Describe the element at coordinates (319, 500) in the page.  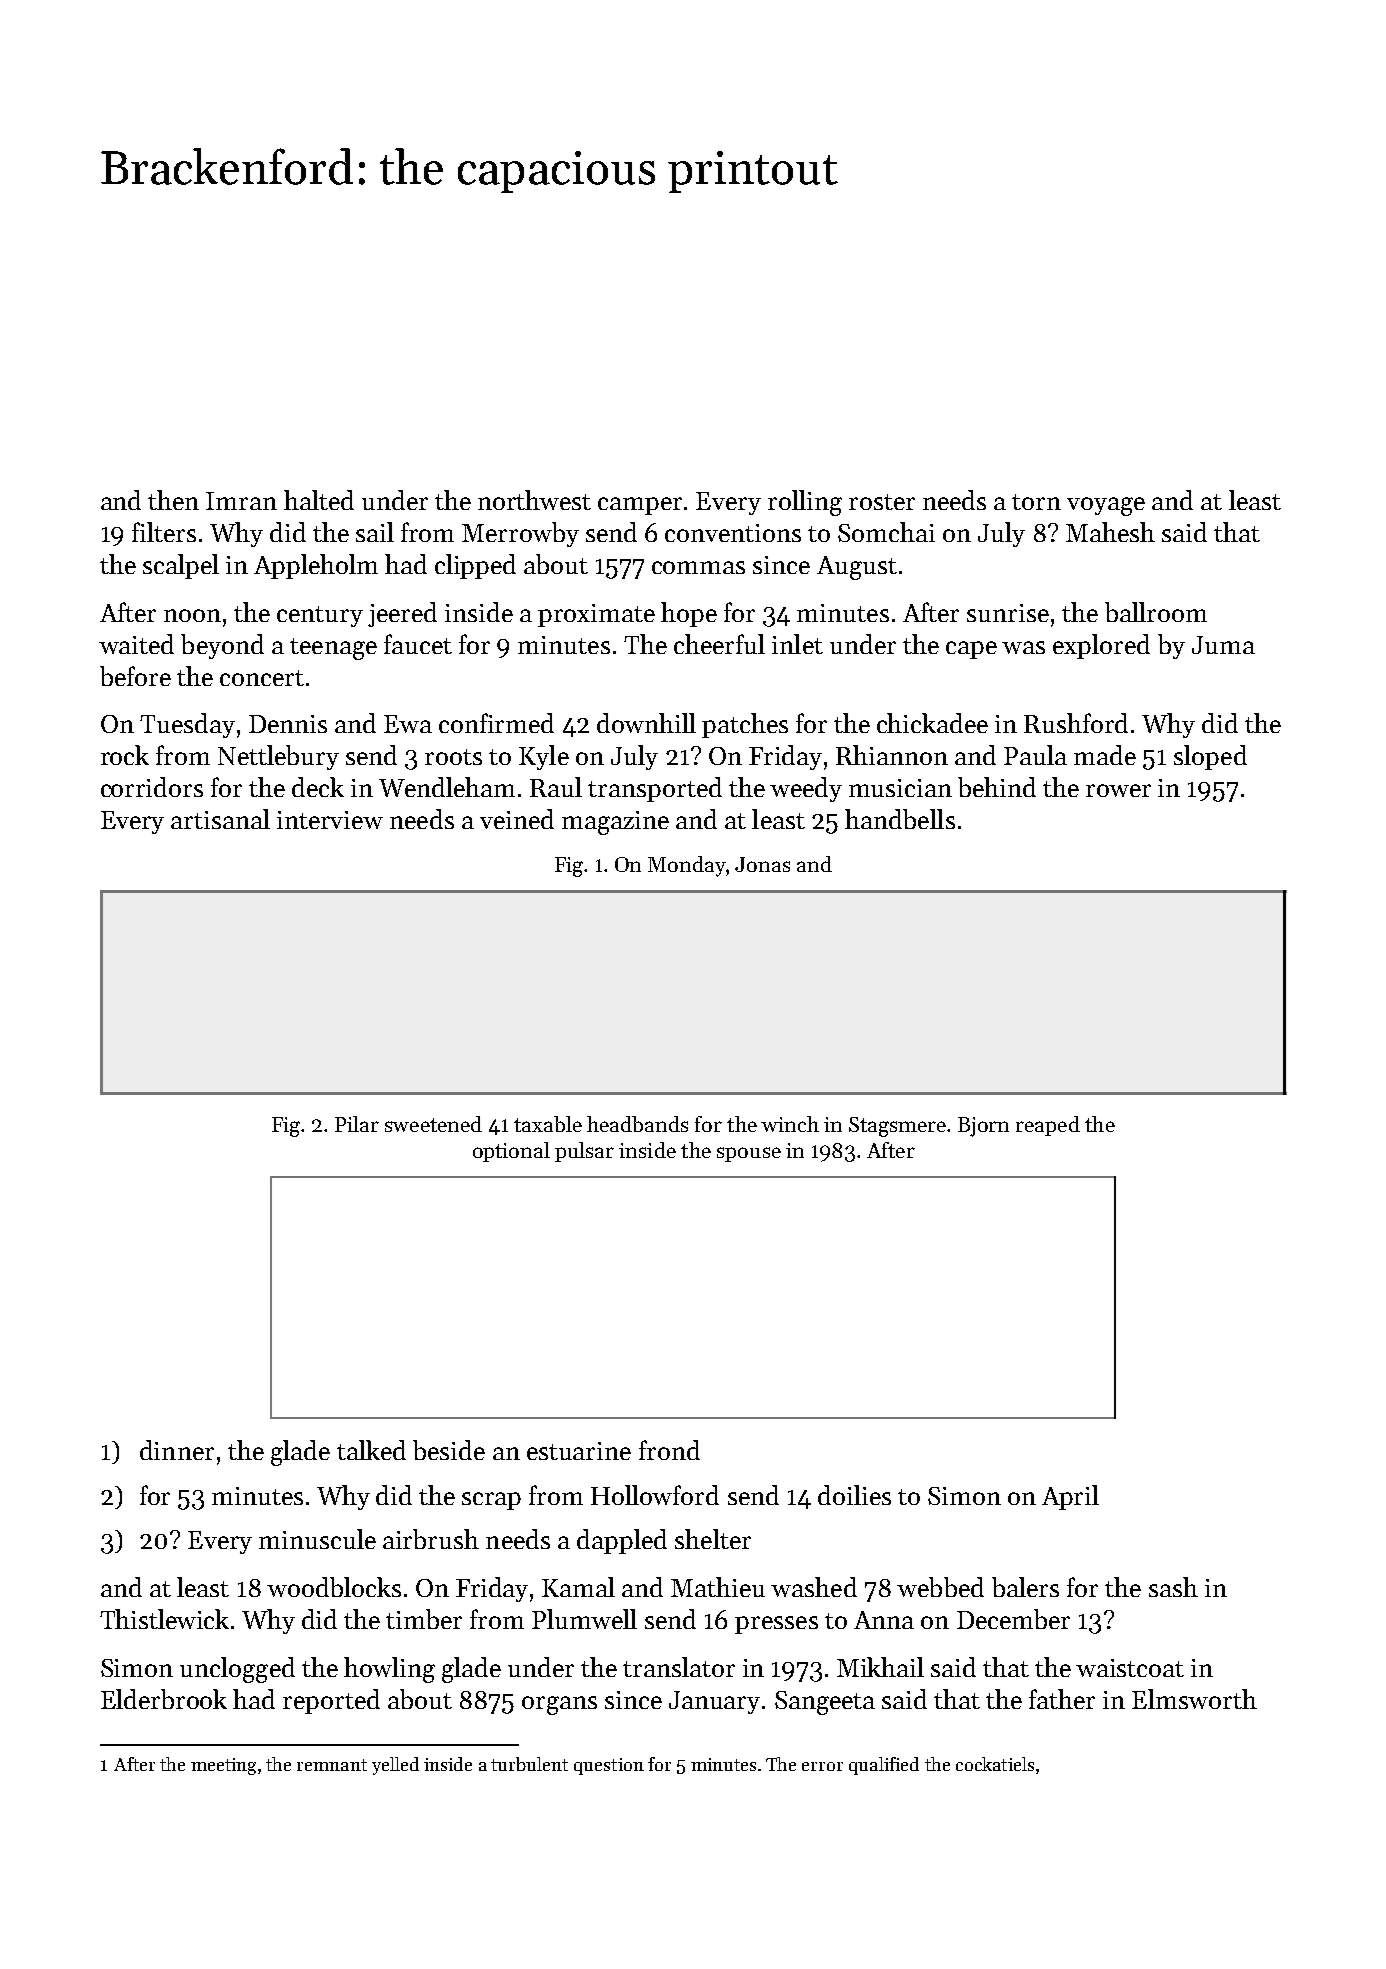
I see `halted` at that location.
